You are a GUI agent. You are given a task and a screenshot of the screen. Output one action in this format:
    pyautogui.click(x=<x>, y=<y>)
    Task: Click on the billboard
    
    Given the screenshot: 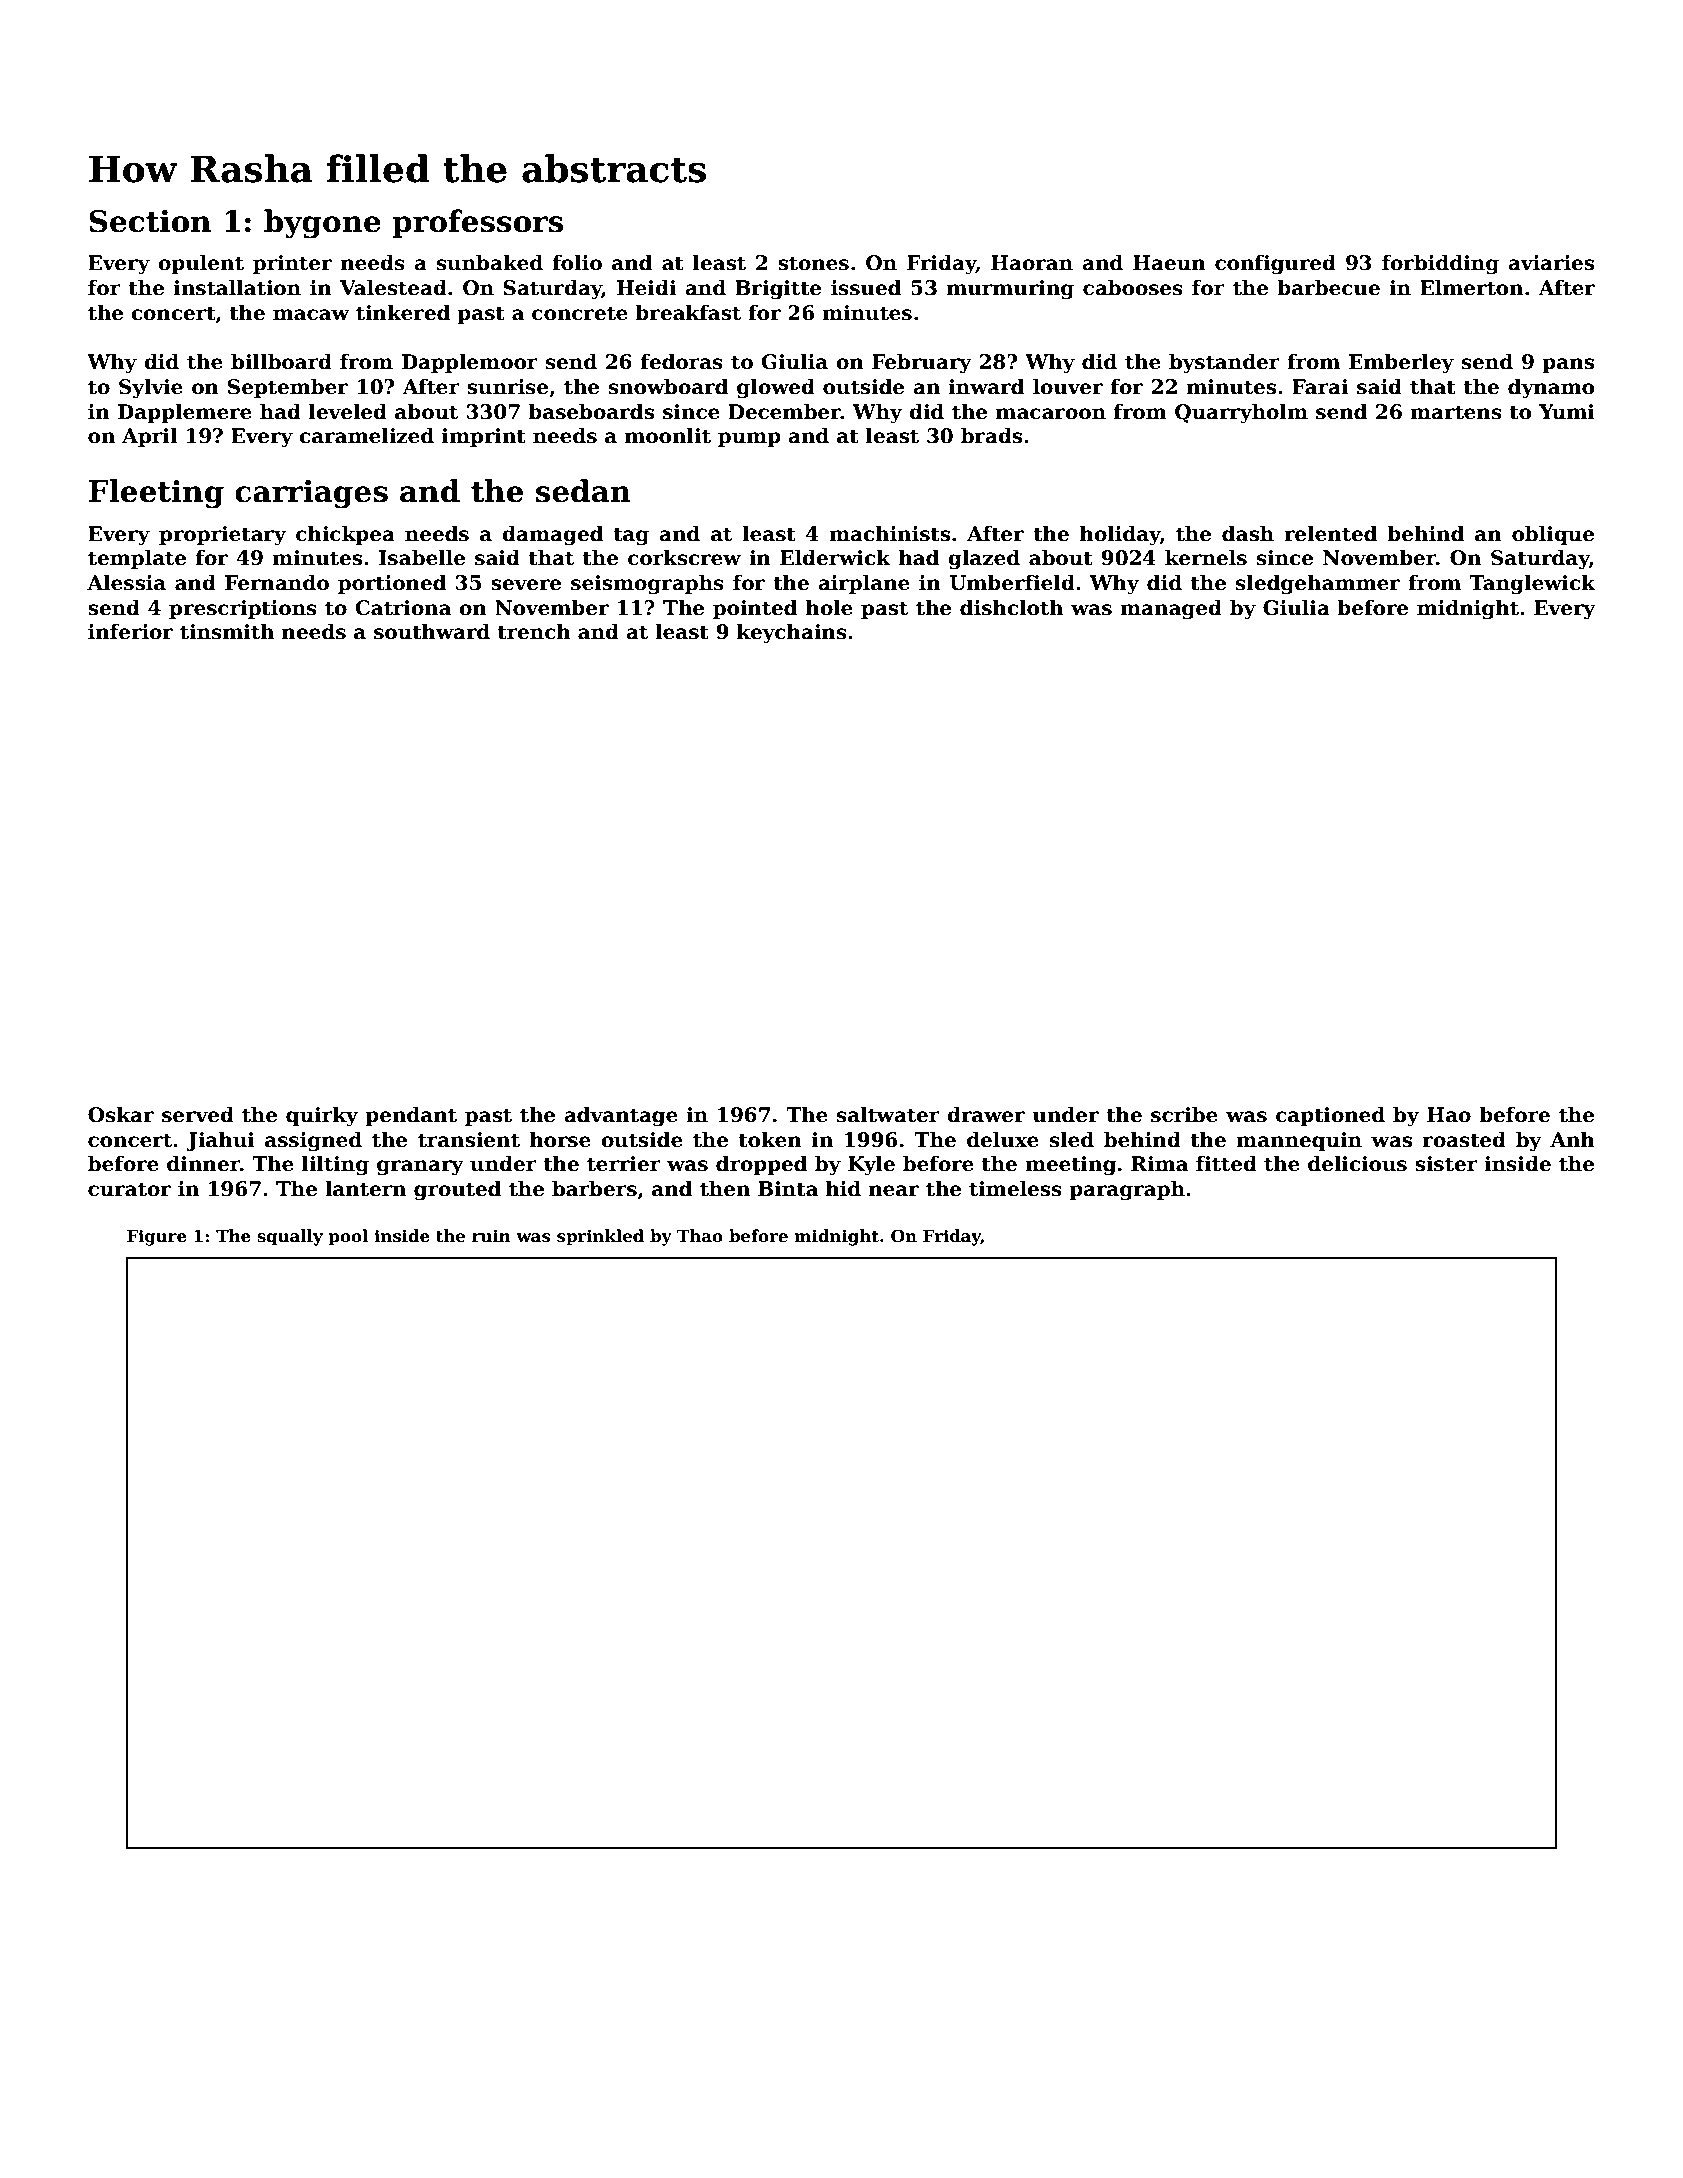 What is the action you would take?
    pyautogui.click(x=281, y=361)
